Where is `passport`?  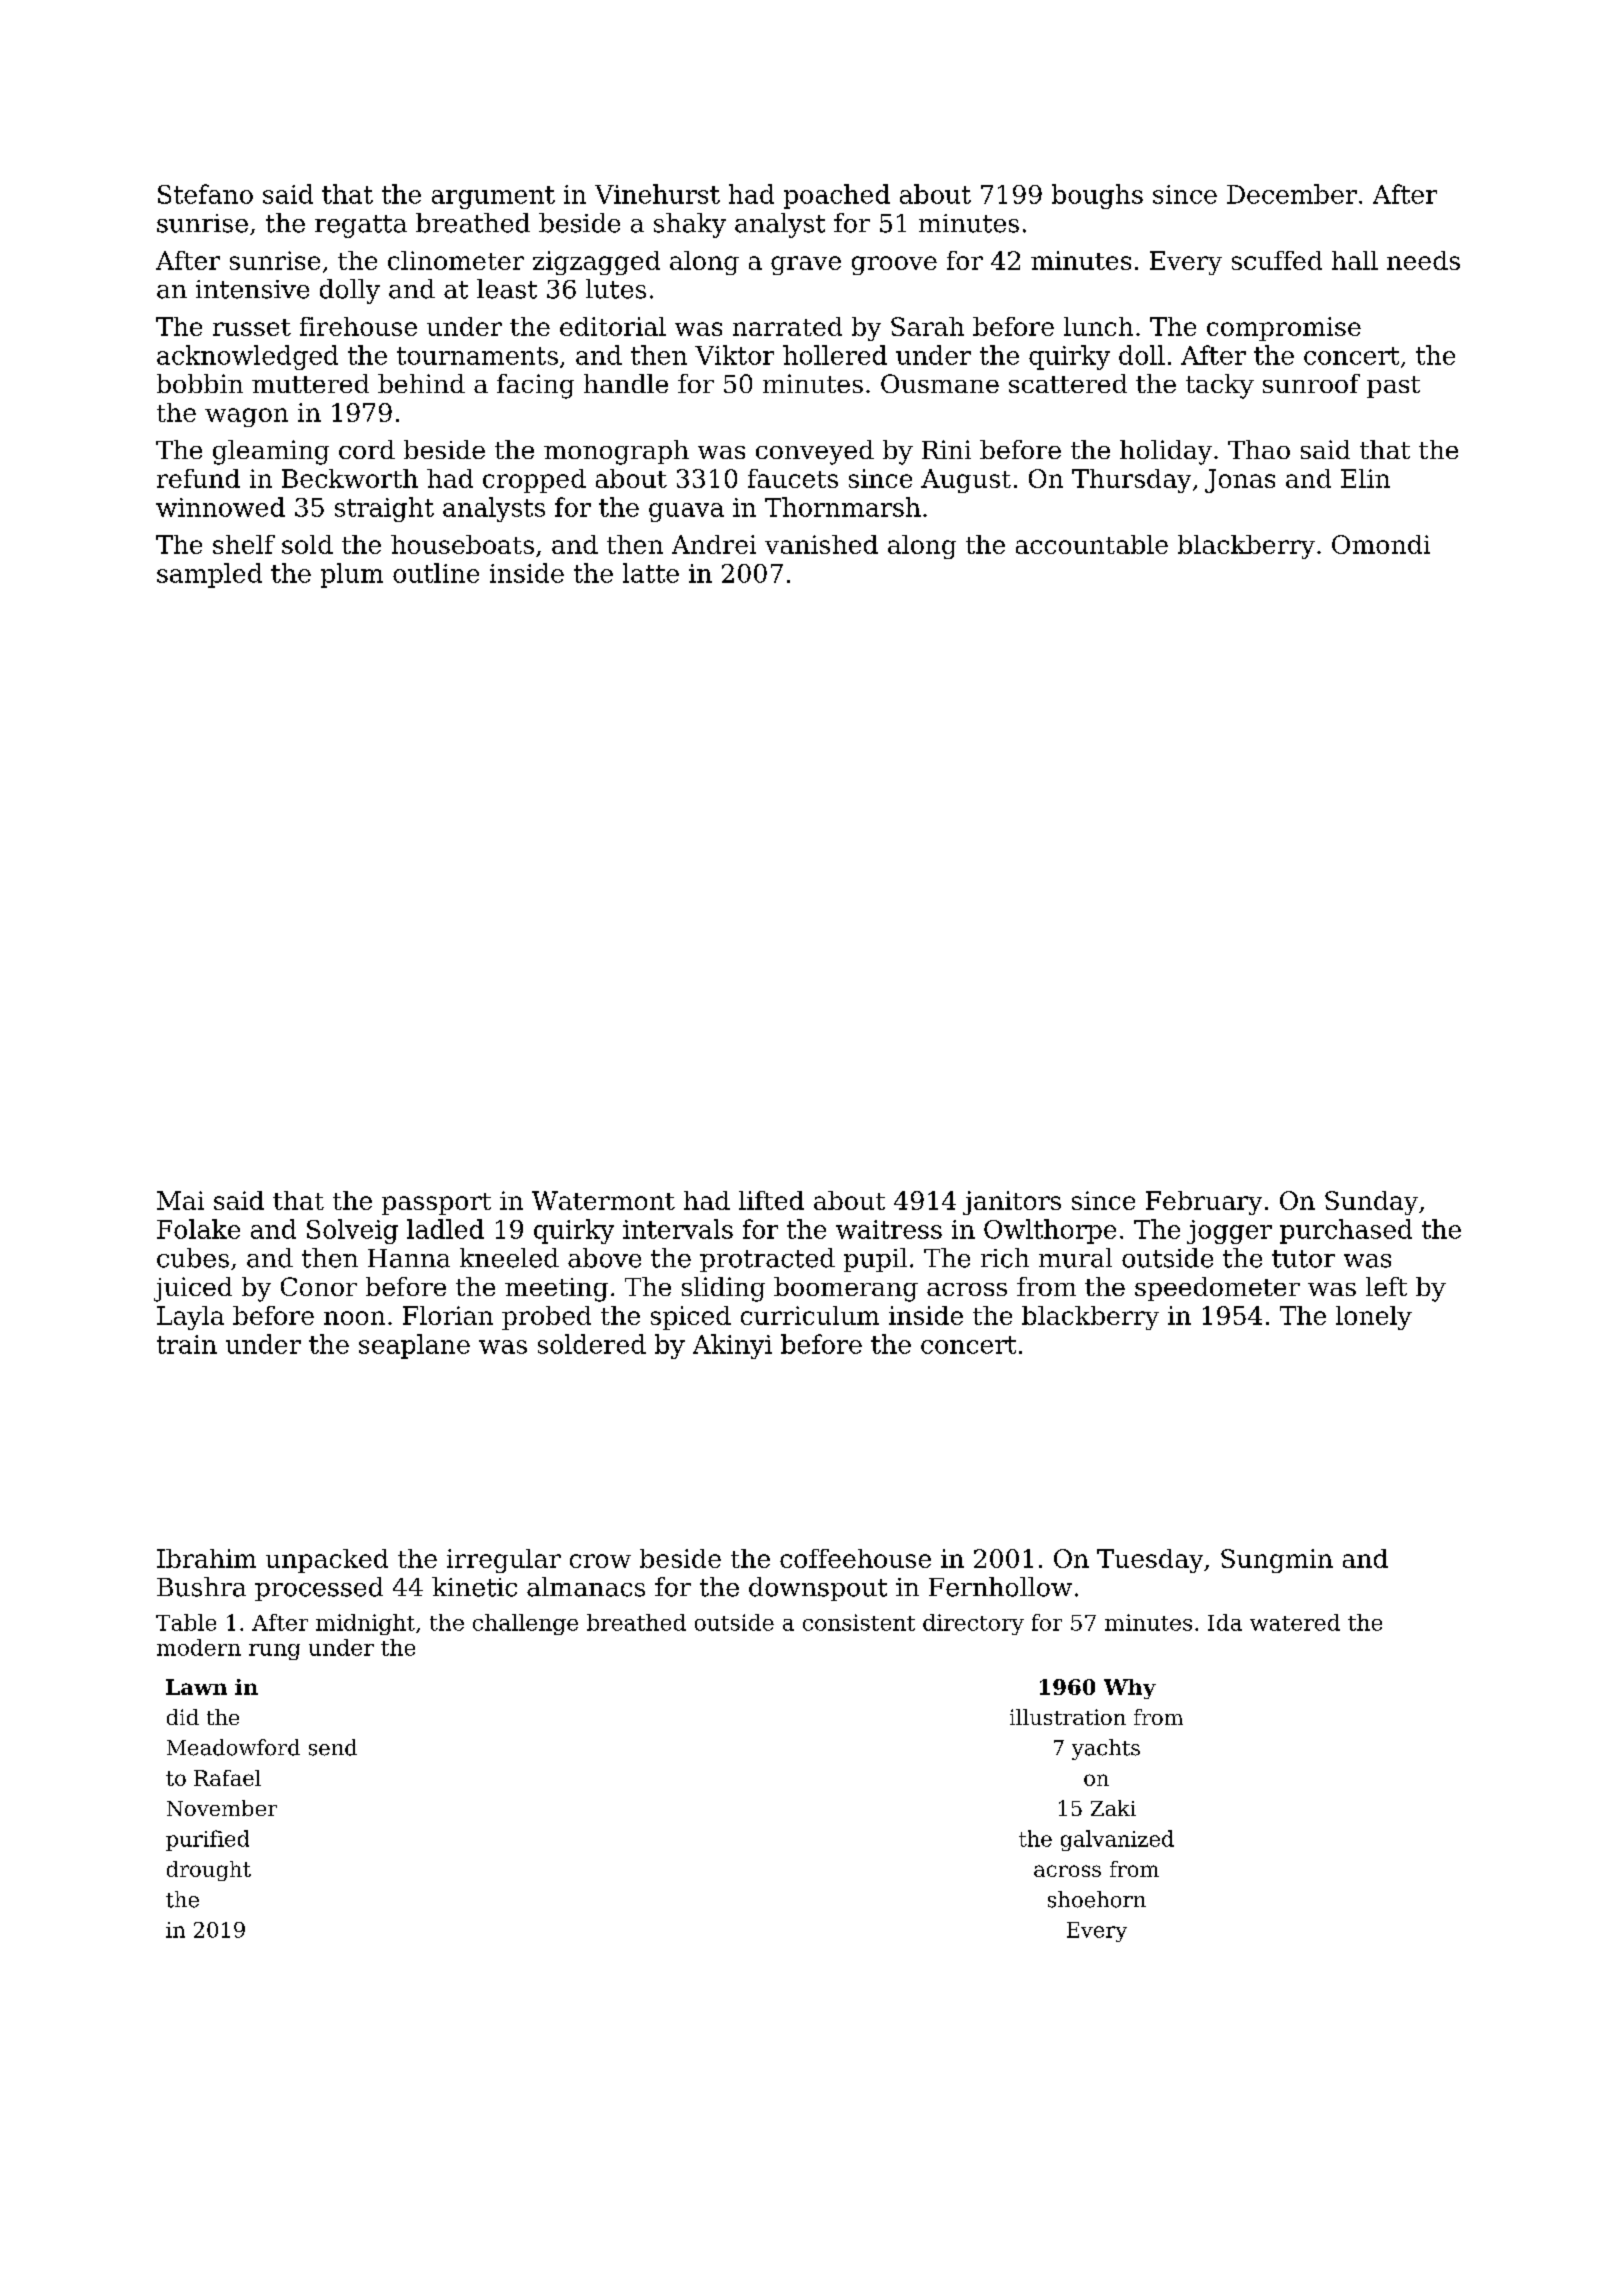 passport is located at coordinates (436, 1204).
